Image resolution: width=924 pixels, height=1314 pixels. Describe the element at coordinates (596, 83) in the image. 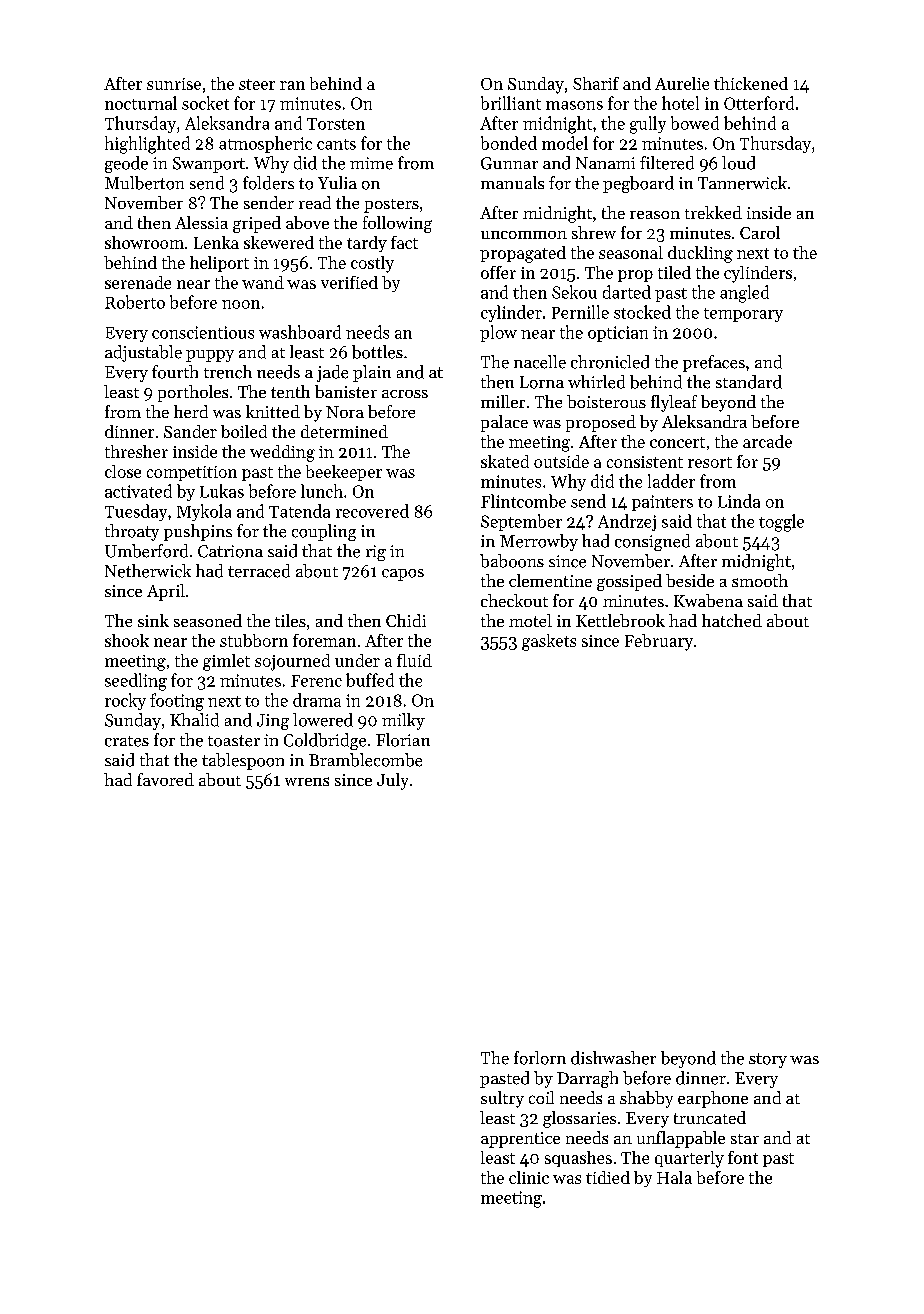

I see `Sharif` at that location.
